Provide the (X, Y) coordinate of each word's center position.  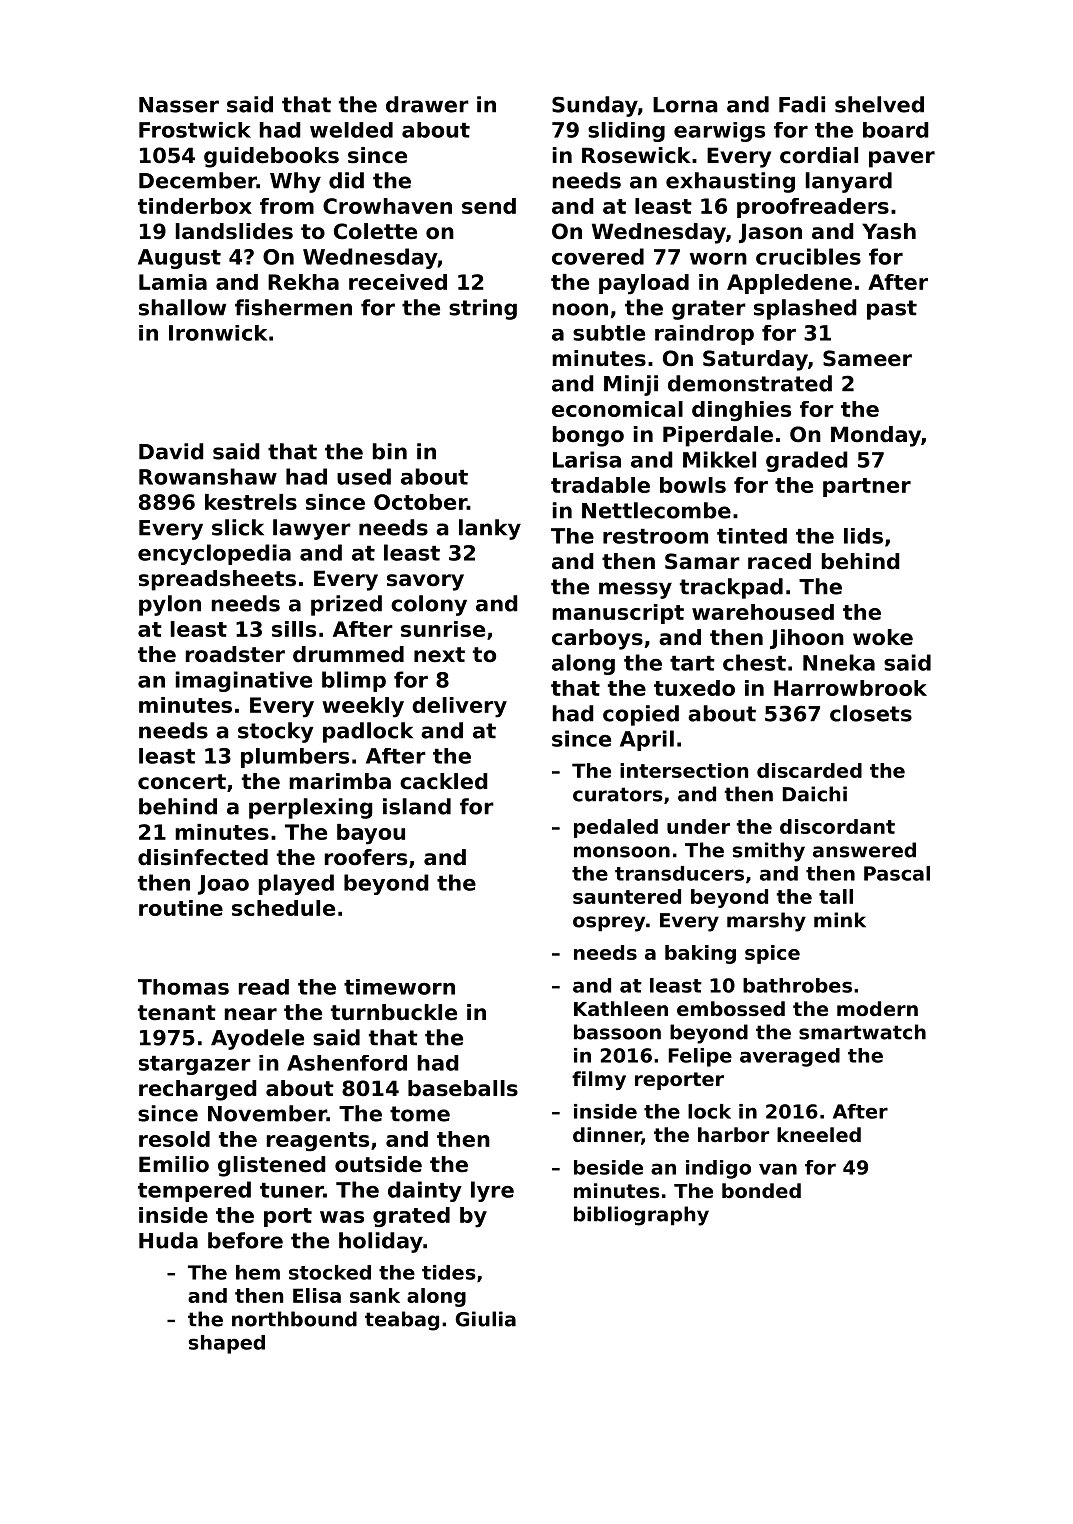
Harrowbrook (850, 688)
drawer (427, 104)
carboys (597, 639)
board (896, 130)
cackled (444, 781)
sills (294, 629)
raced (779, 561)
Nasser (179, 105)
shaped (227, 1344)
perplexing (311, 808)
